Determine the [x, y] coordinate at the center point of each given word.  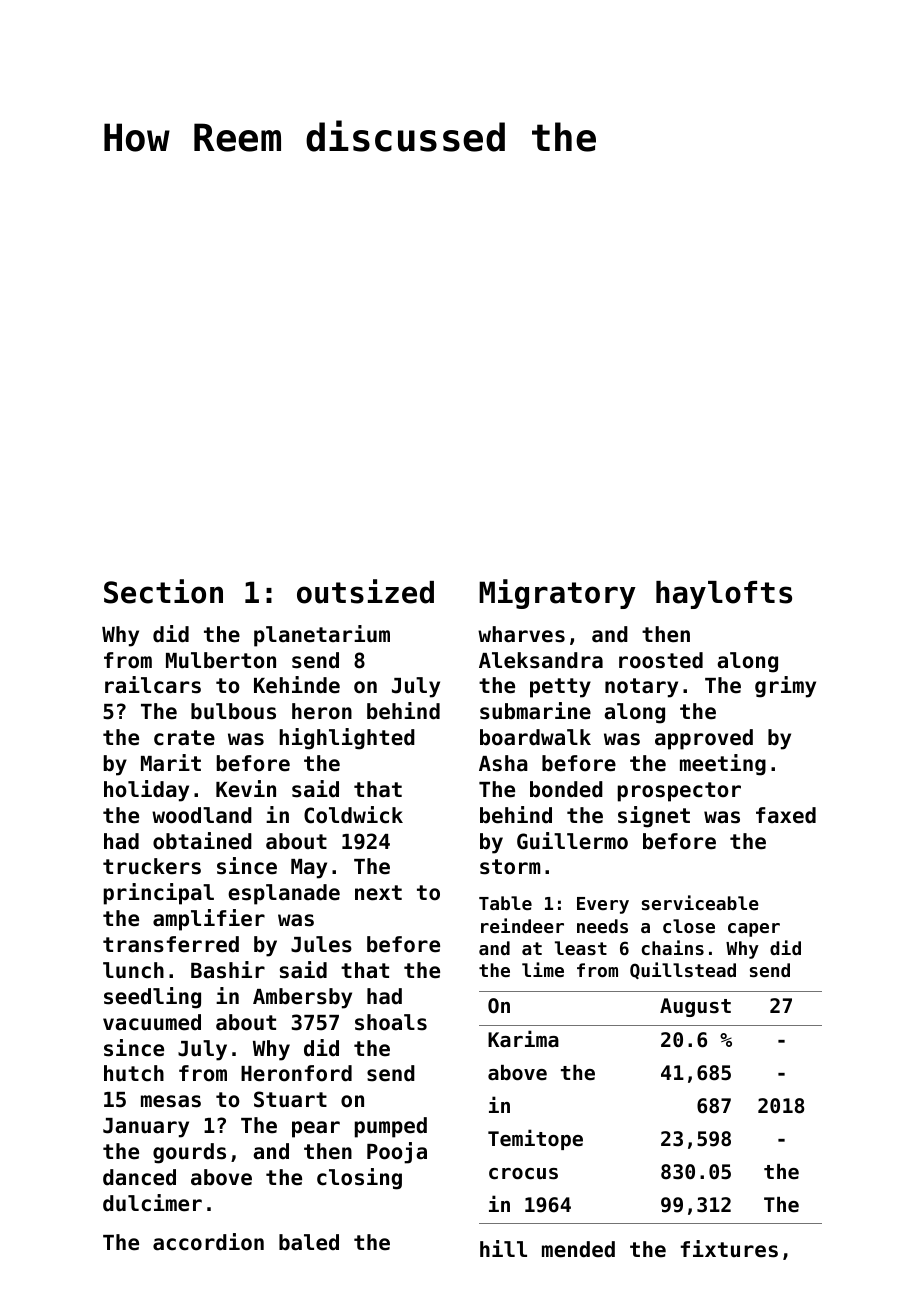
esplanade [284, 894]
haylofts [724, 595]
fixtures [729, 1249]
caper [754, 930]
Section [163, 591]
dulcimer [152, 1203]
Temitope [535, 1139]
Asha [503, 763]
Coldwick [353, 815]
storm [510, 867]
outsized [365, 591]
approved [704, 739]
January [146, 1128]
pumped [391, 1127]
